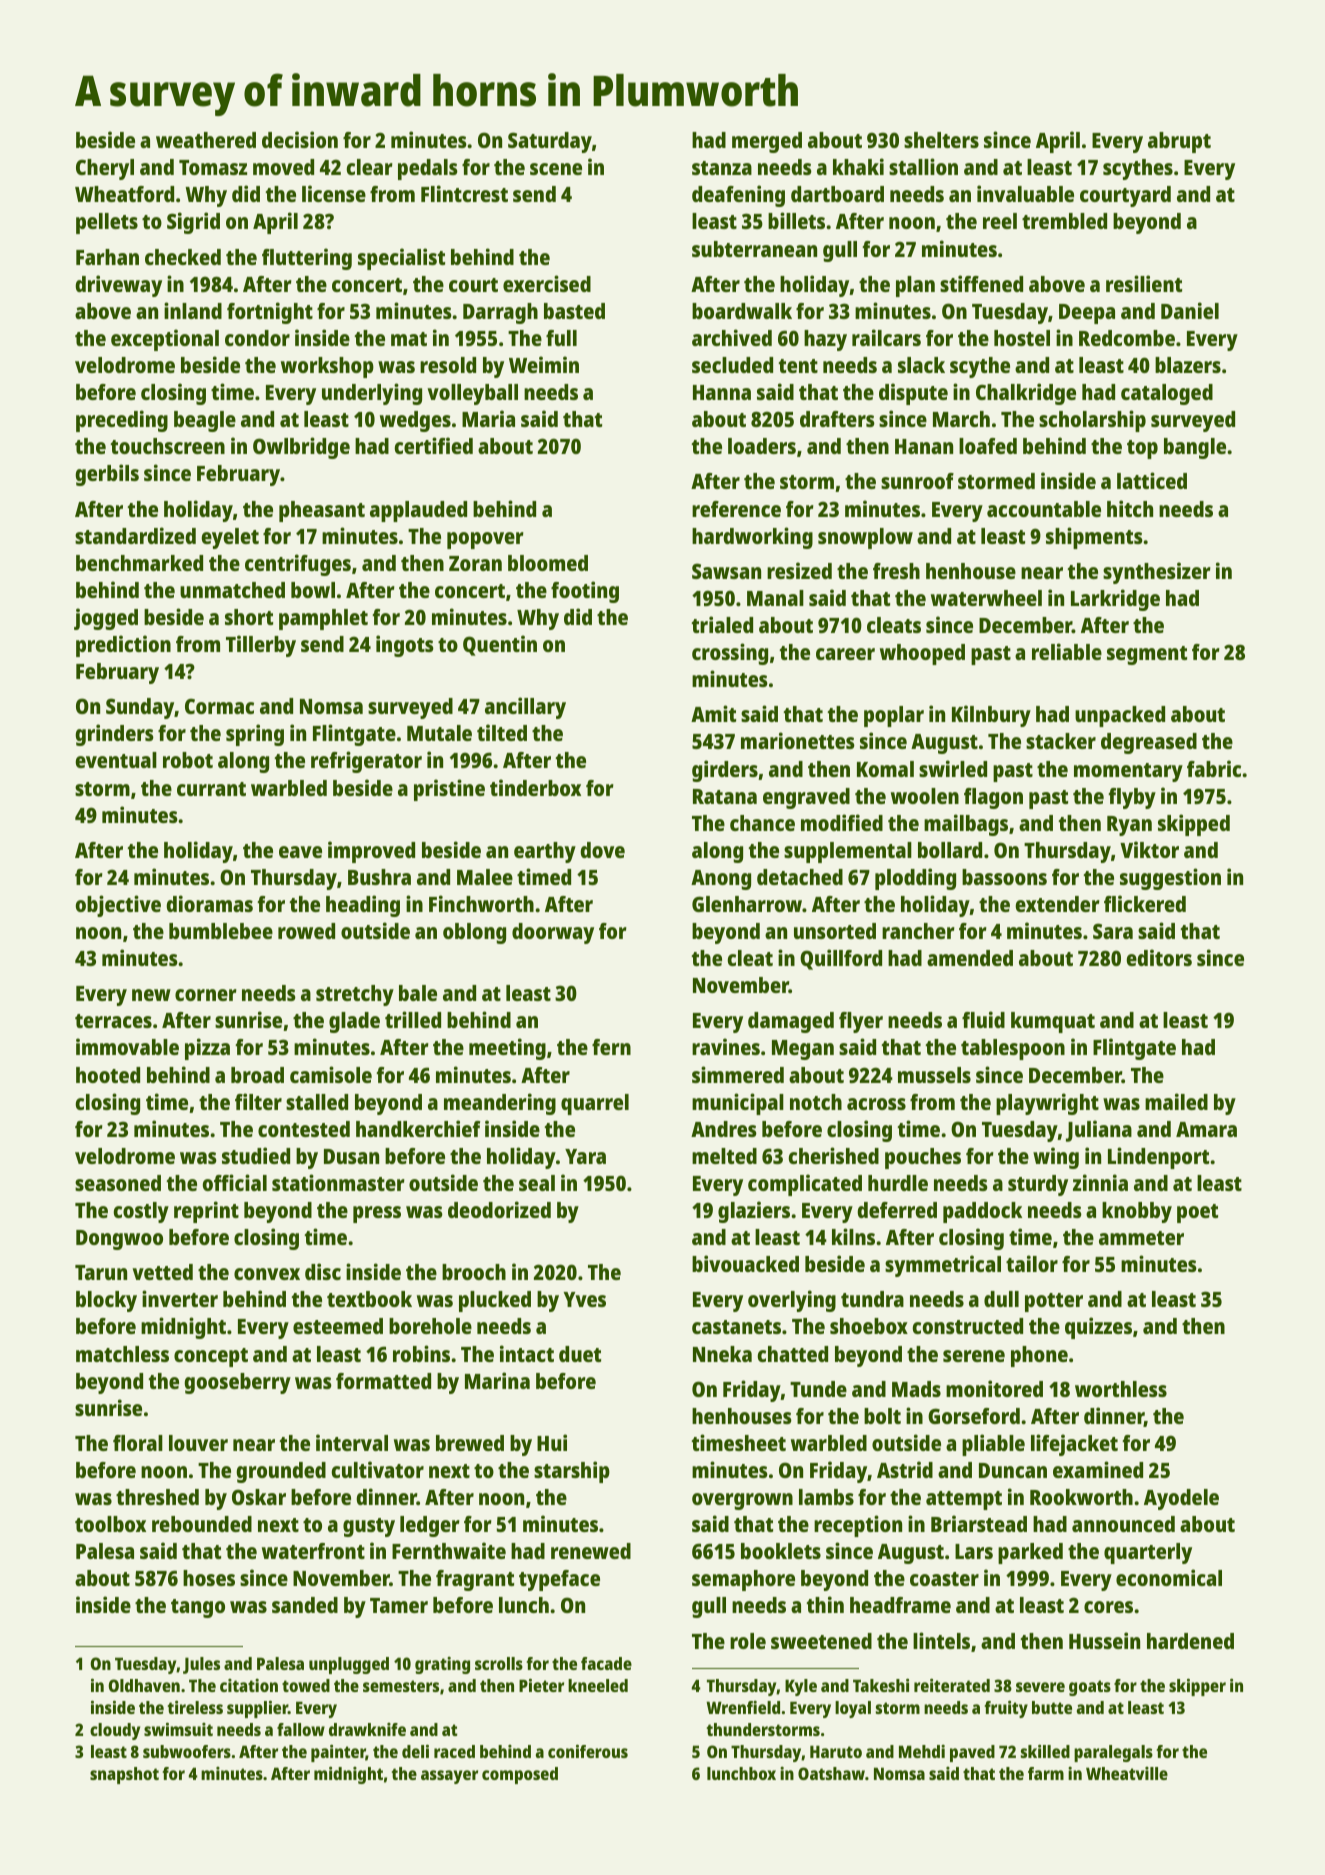  Describe the element at coordinates (767, 142) in the image. I see `merged` at that location.
